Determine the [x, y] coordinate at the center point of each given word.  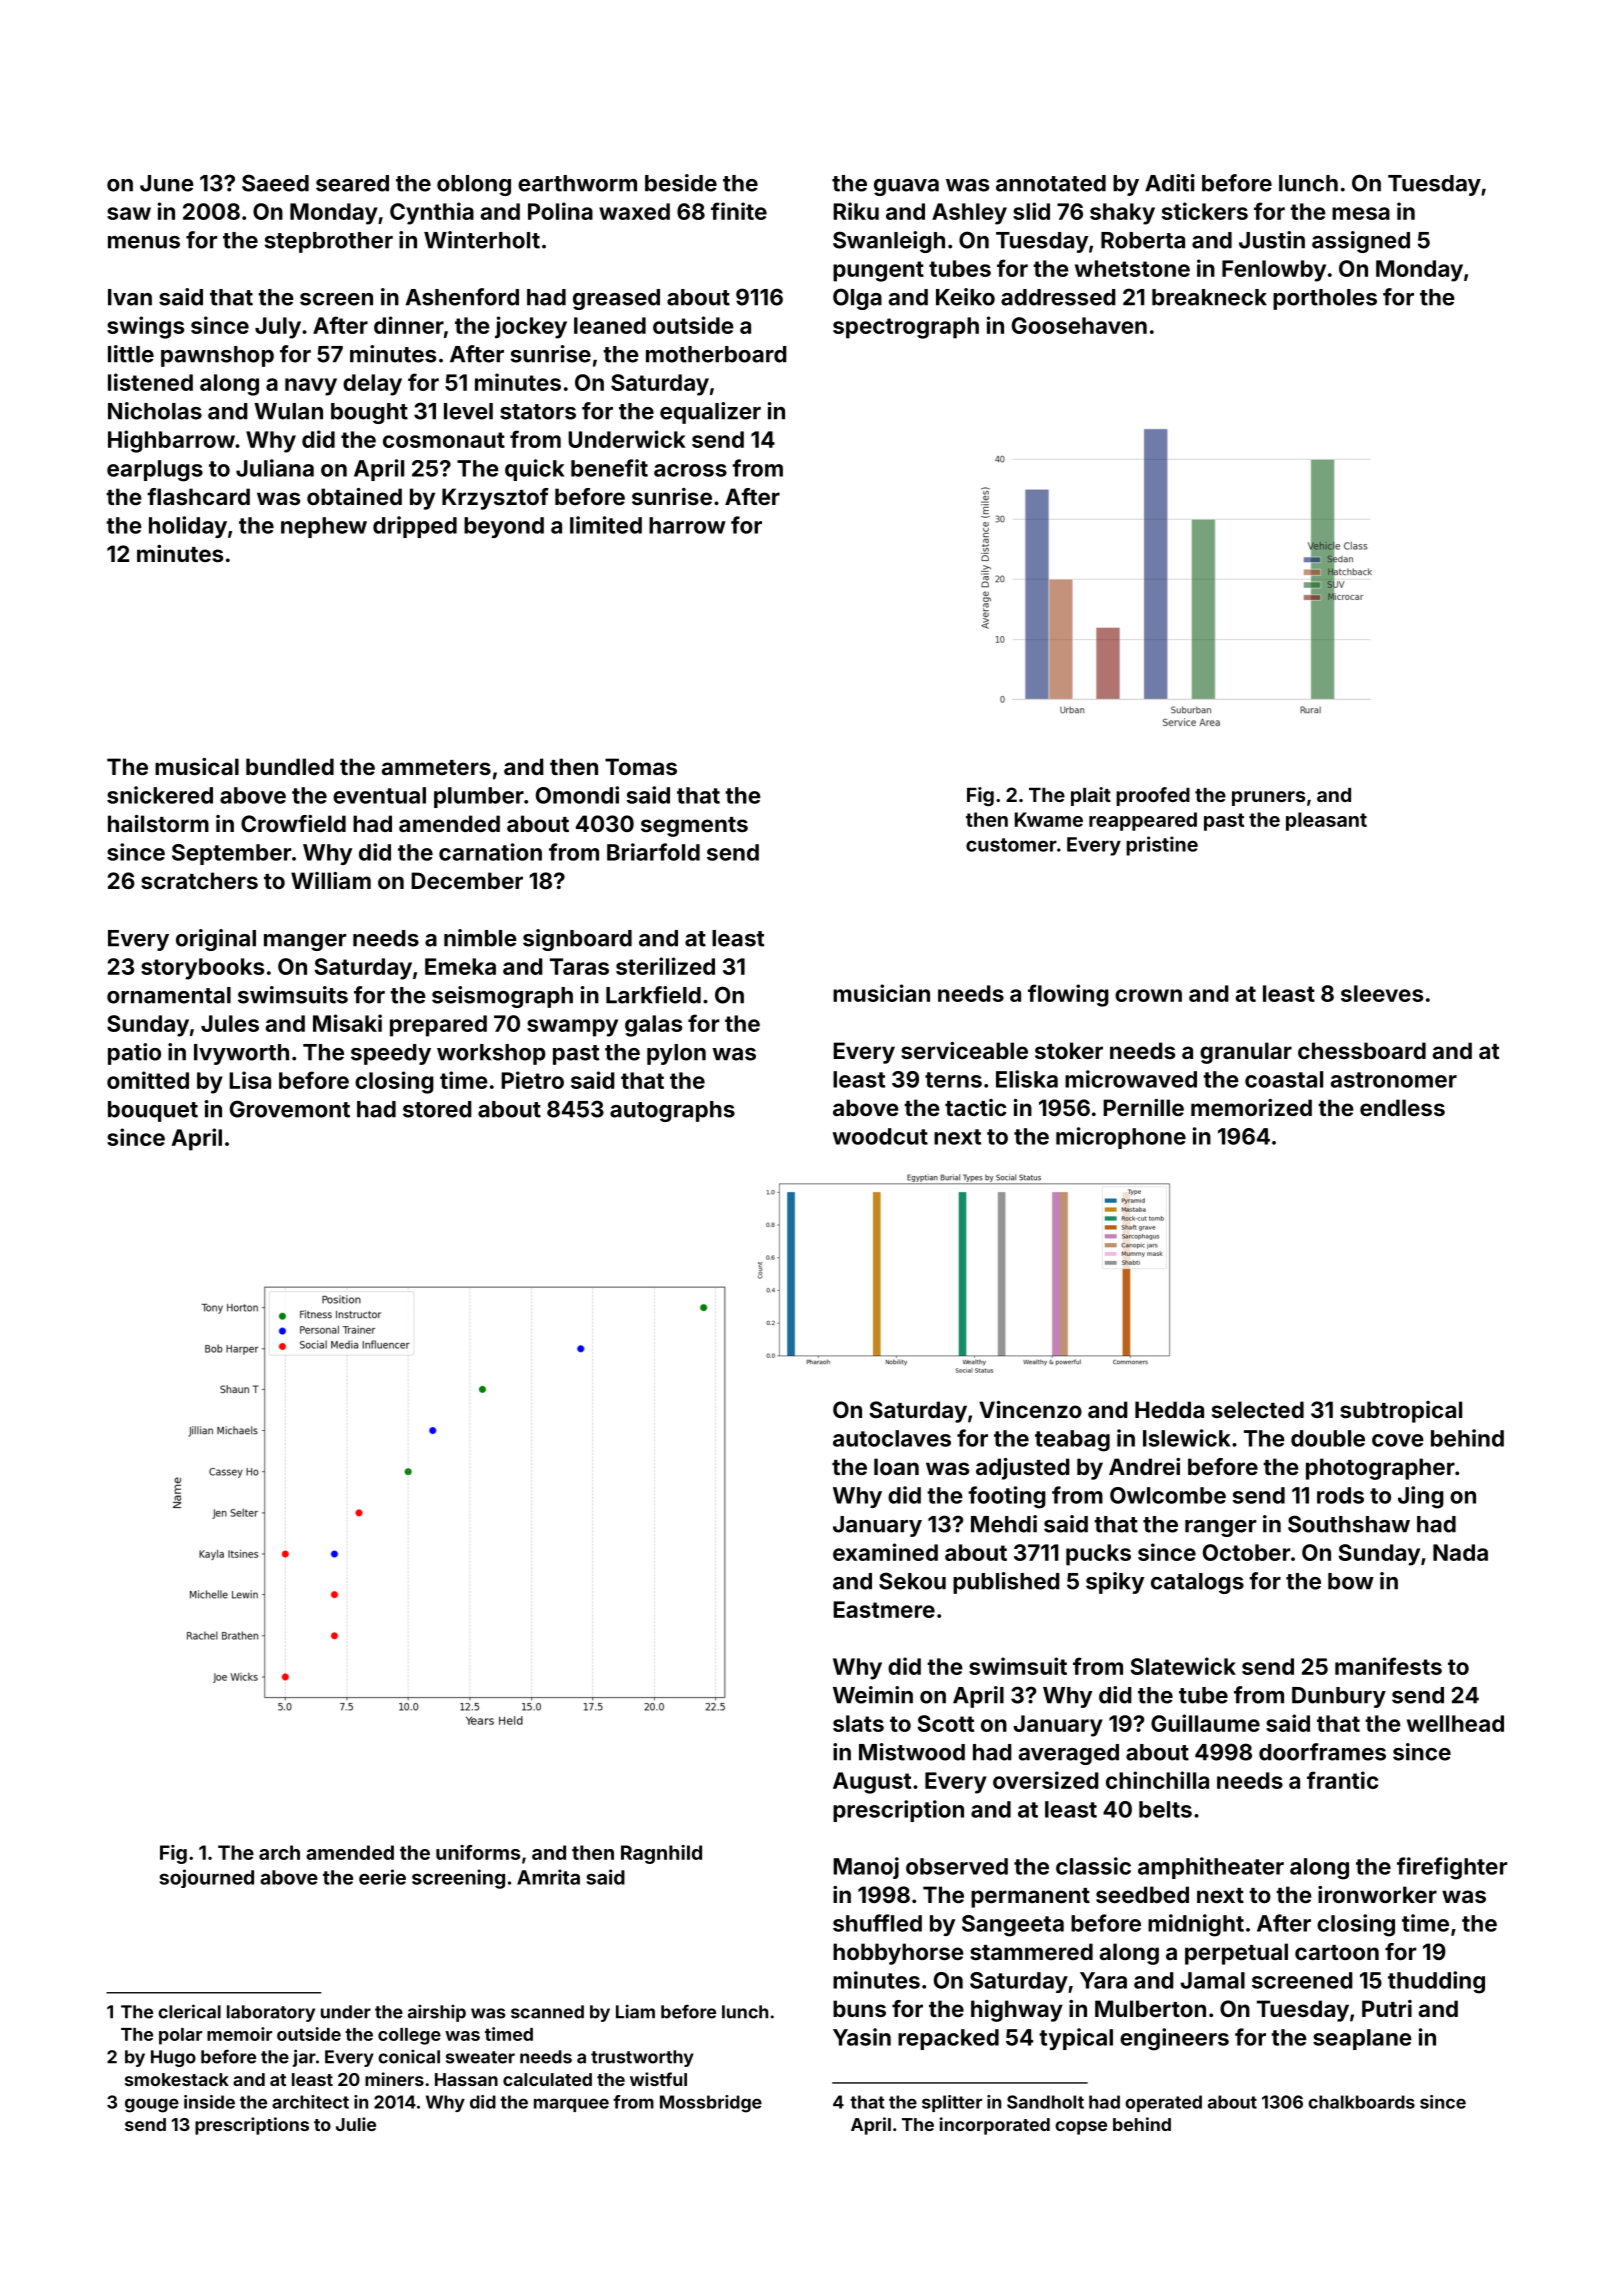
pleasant [1326, 821]
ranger [1220, 1528]
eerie [382, 1877]
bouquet [153, 1111]
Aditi [1170, 183]
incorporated [995, 2126]
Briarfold [653, 852]
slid [1031, 211]
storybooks [202, 969]
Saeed [275, 183]
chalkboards [1361, 2102]
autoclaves [892, 1438]
